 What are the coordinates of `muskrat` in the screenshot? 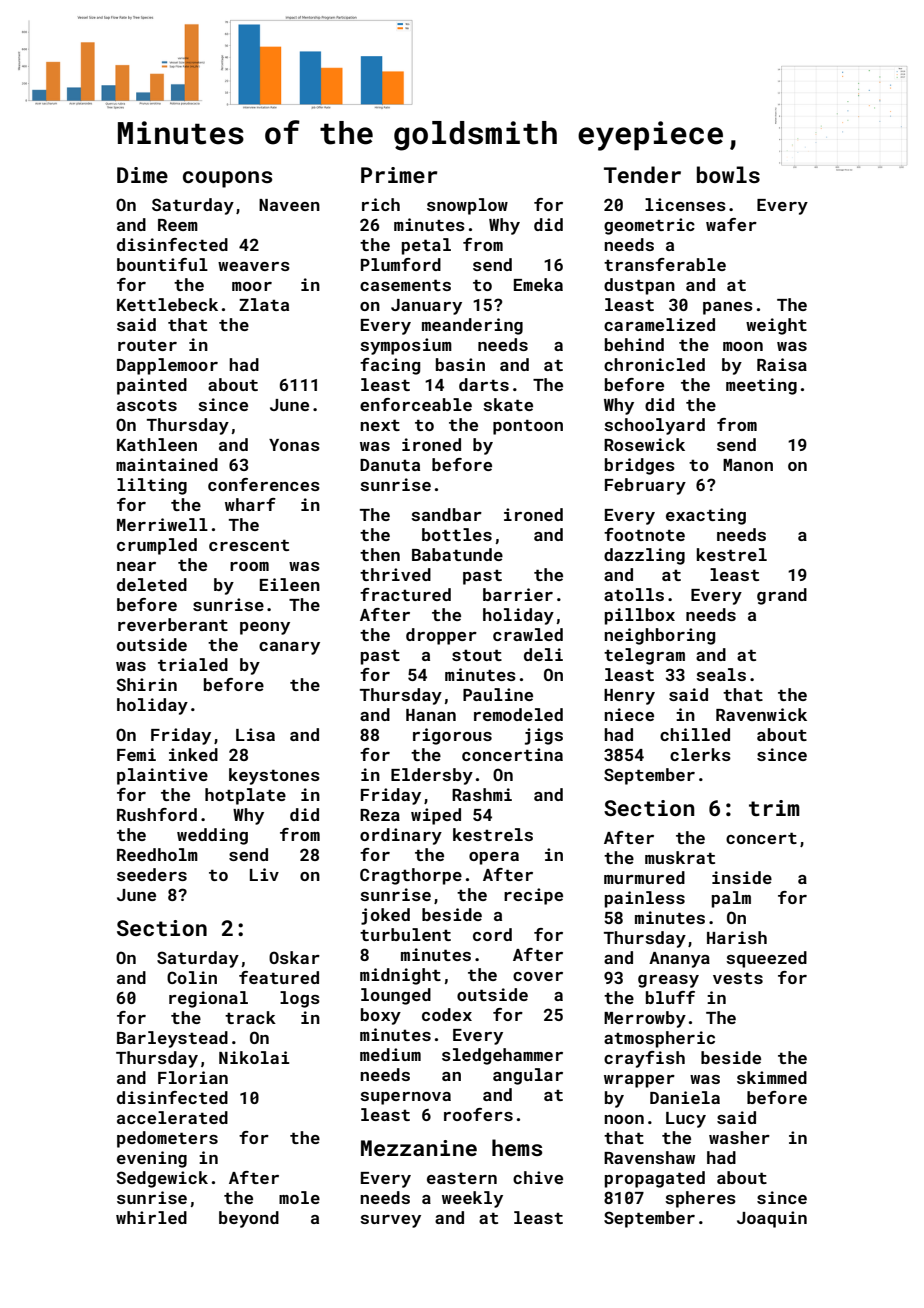 It's located at (680, 857).
